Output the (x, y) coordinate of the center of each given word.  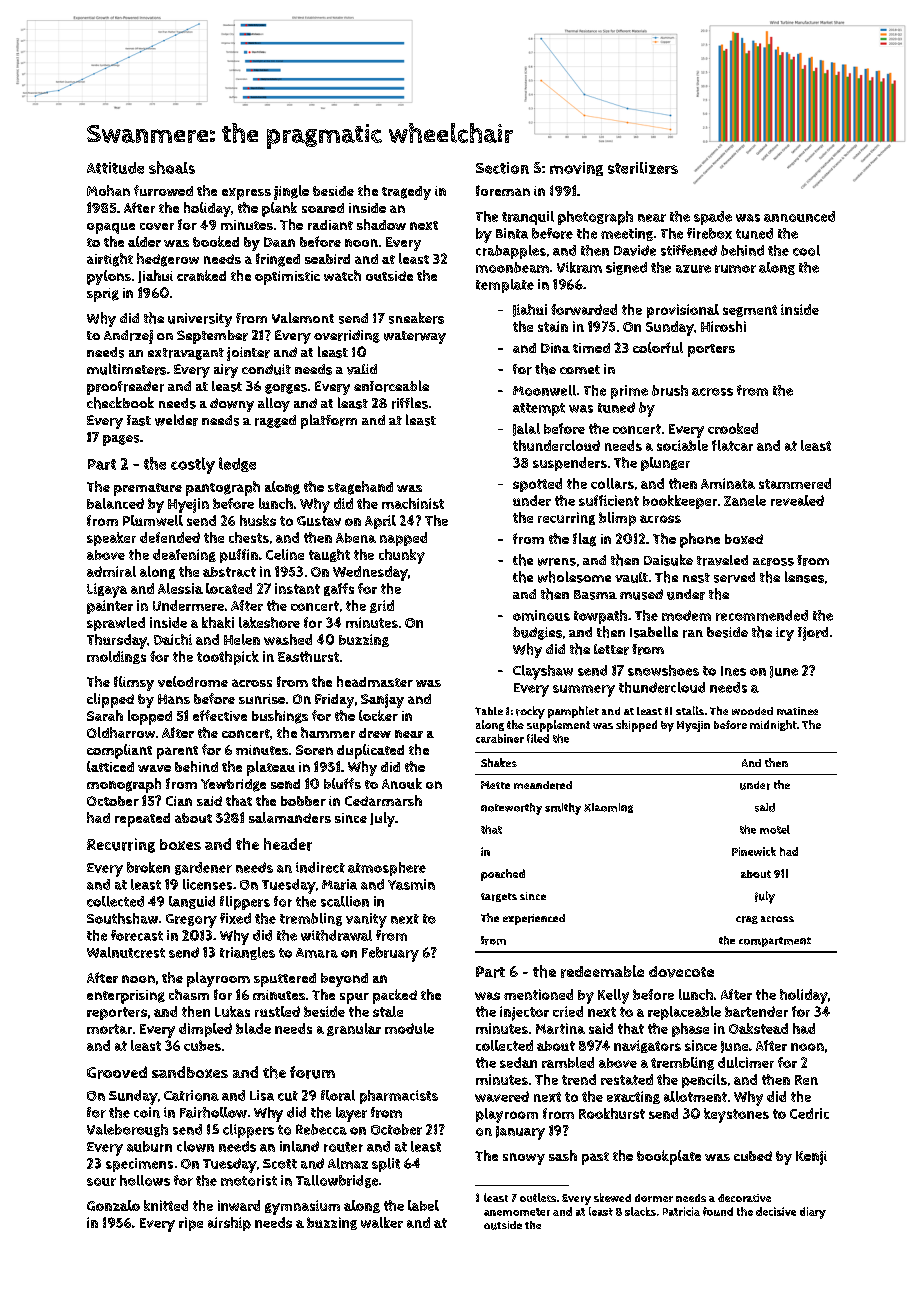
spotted (537, 485)
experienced (534, 919)
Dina (555, 348)
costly (193, 465)
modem (686, 615)
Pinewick (754, 851)
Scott (280, 1164)
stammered (795, 483)
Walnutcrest (126, 952)
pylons (109, 277)
